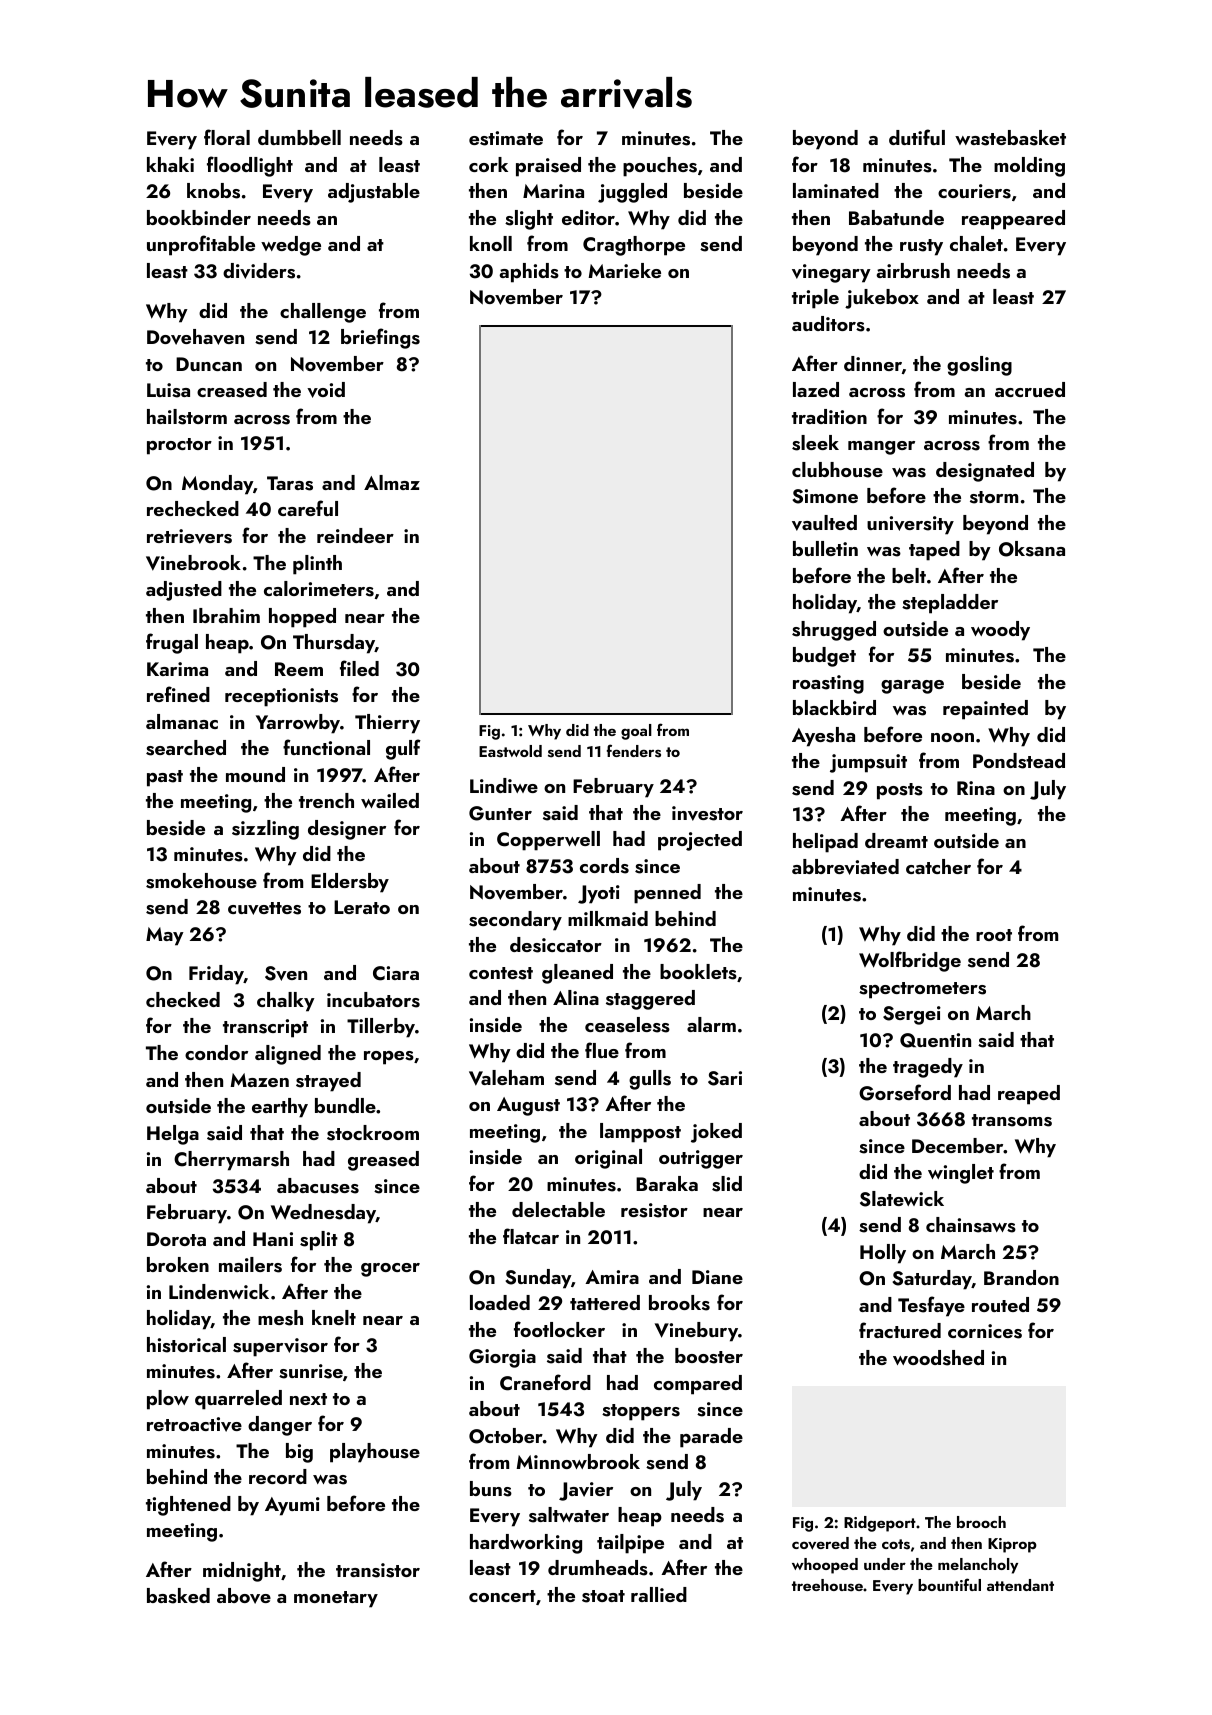  I want to click on dutiful, so click(917, 137).
